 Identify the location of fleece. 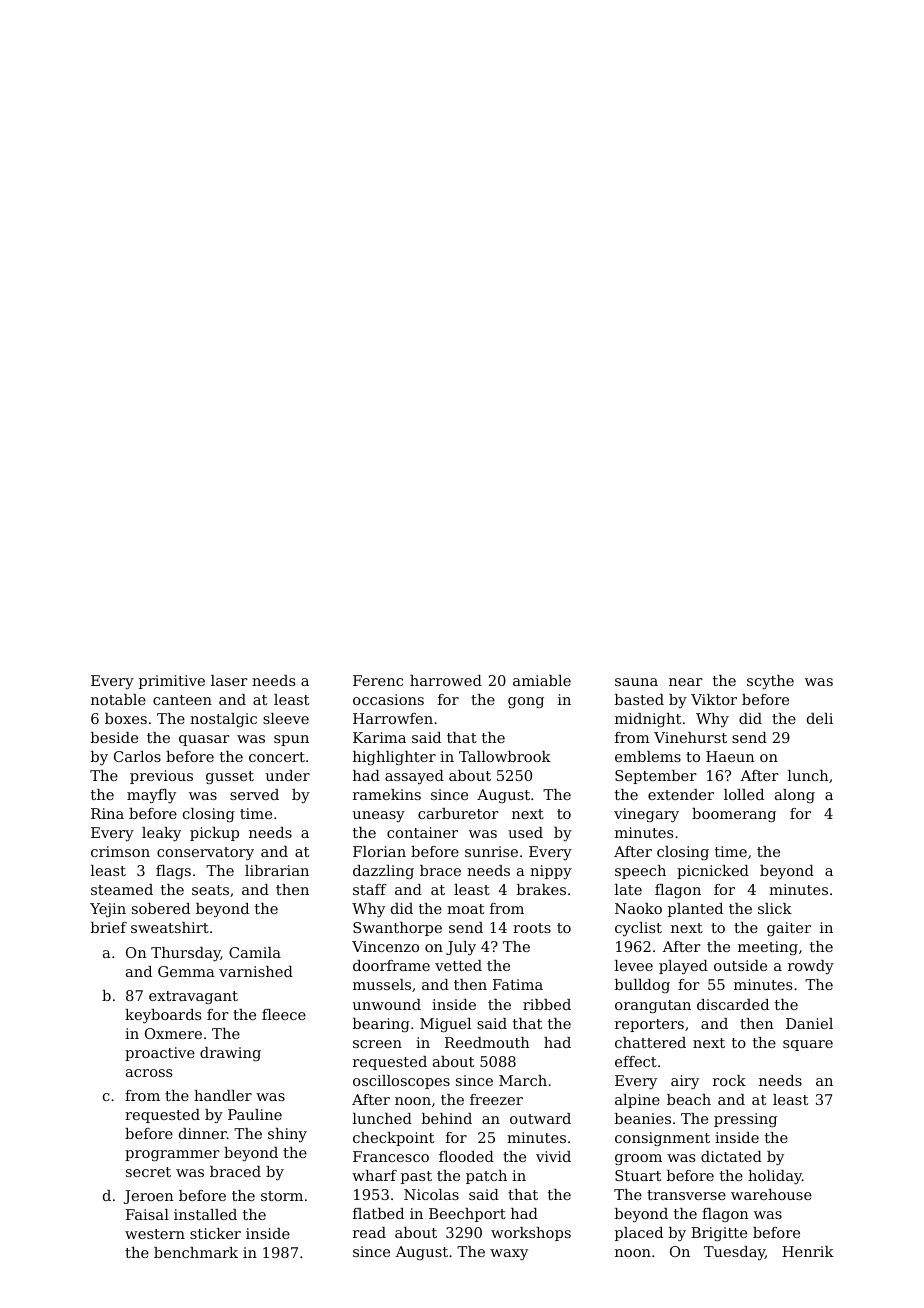
(284, 1014).
